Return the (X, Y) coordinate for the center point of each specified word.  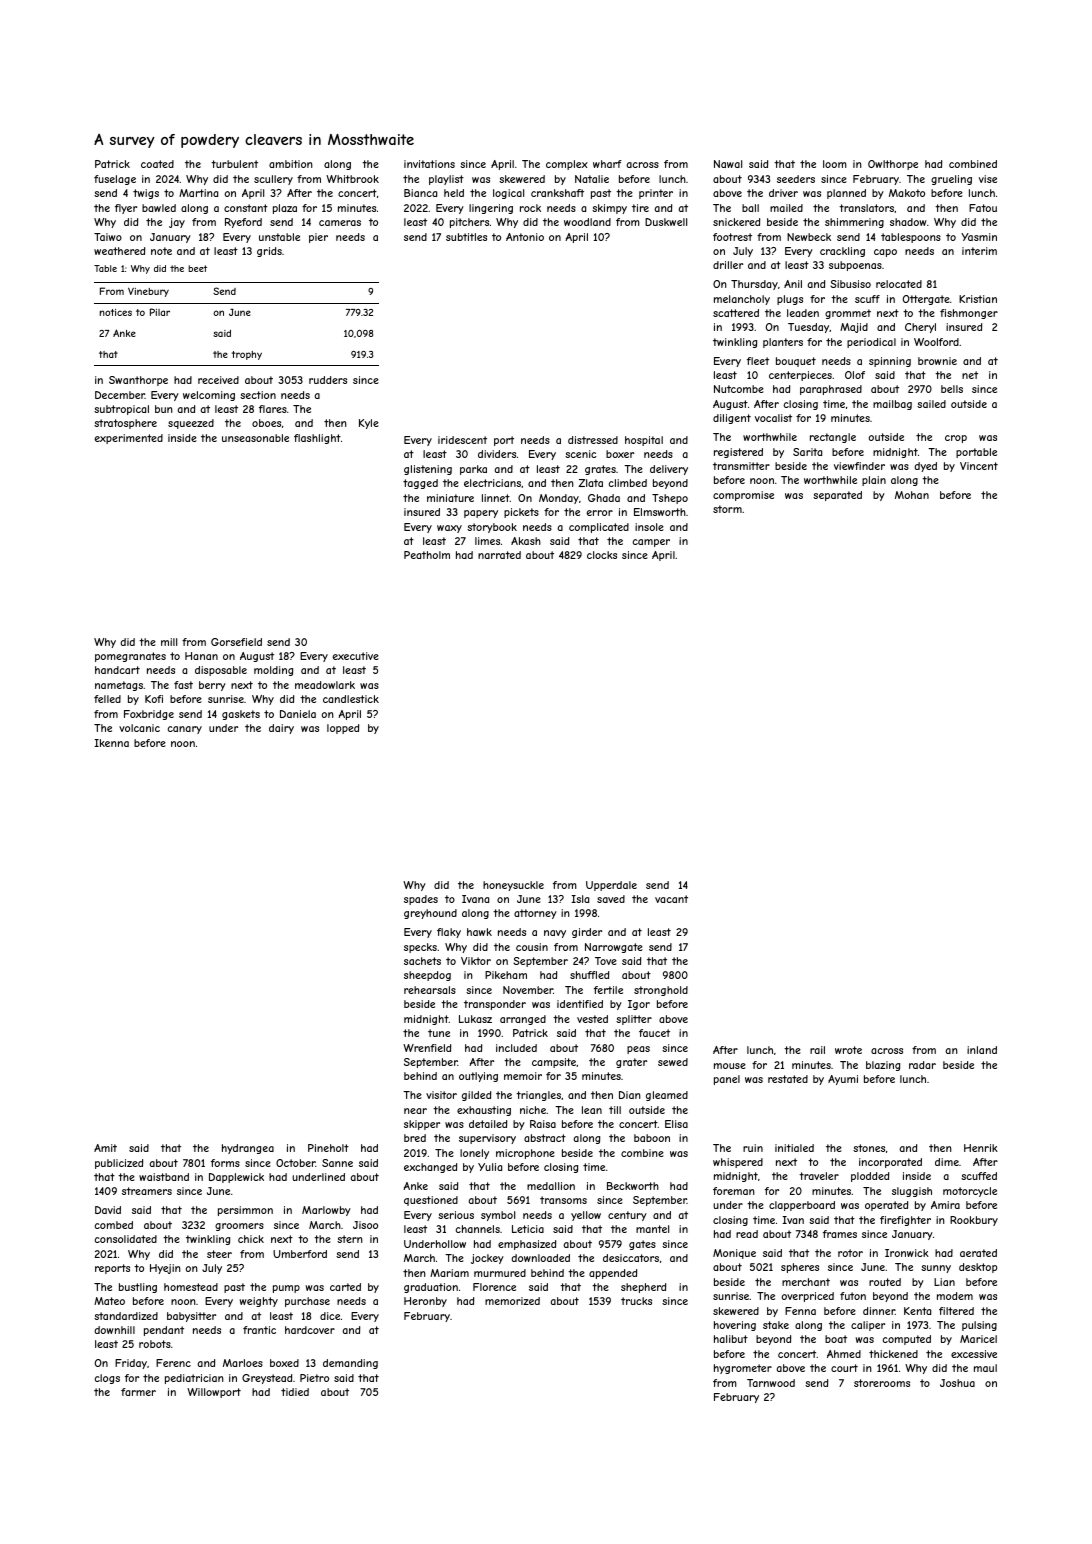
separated (837, 496)
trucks (636, 1301)
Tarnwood (771, 1383)
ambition (291, 164)
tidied (295, 1392)
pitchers (469, 223)
